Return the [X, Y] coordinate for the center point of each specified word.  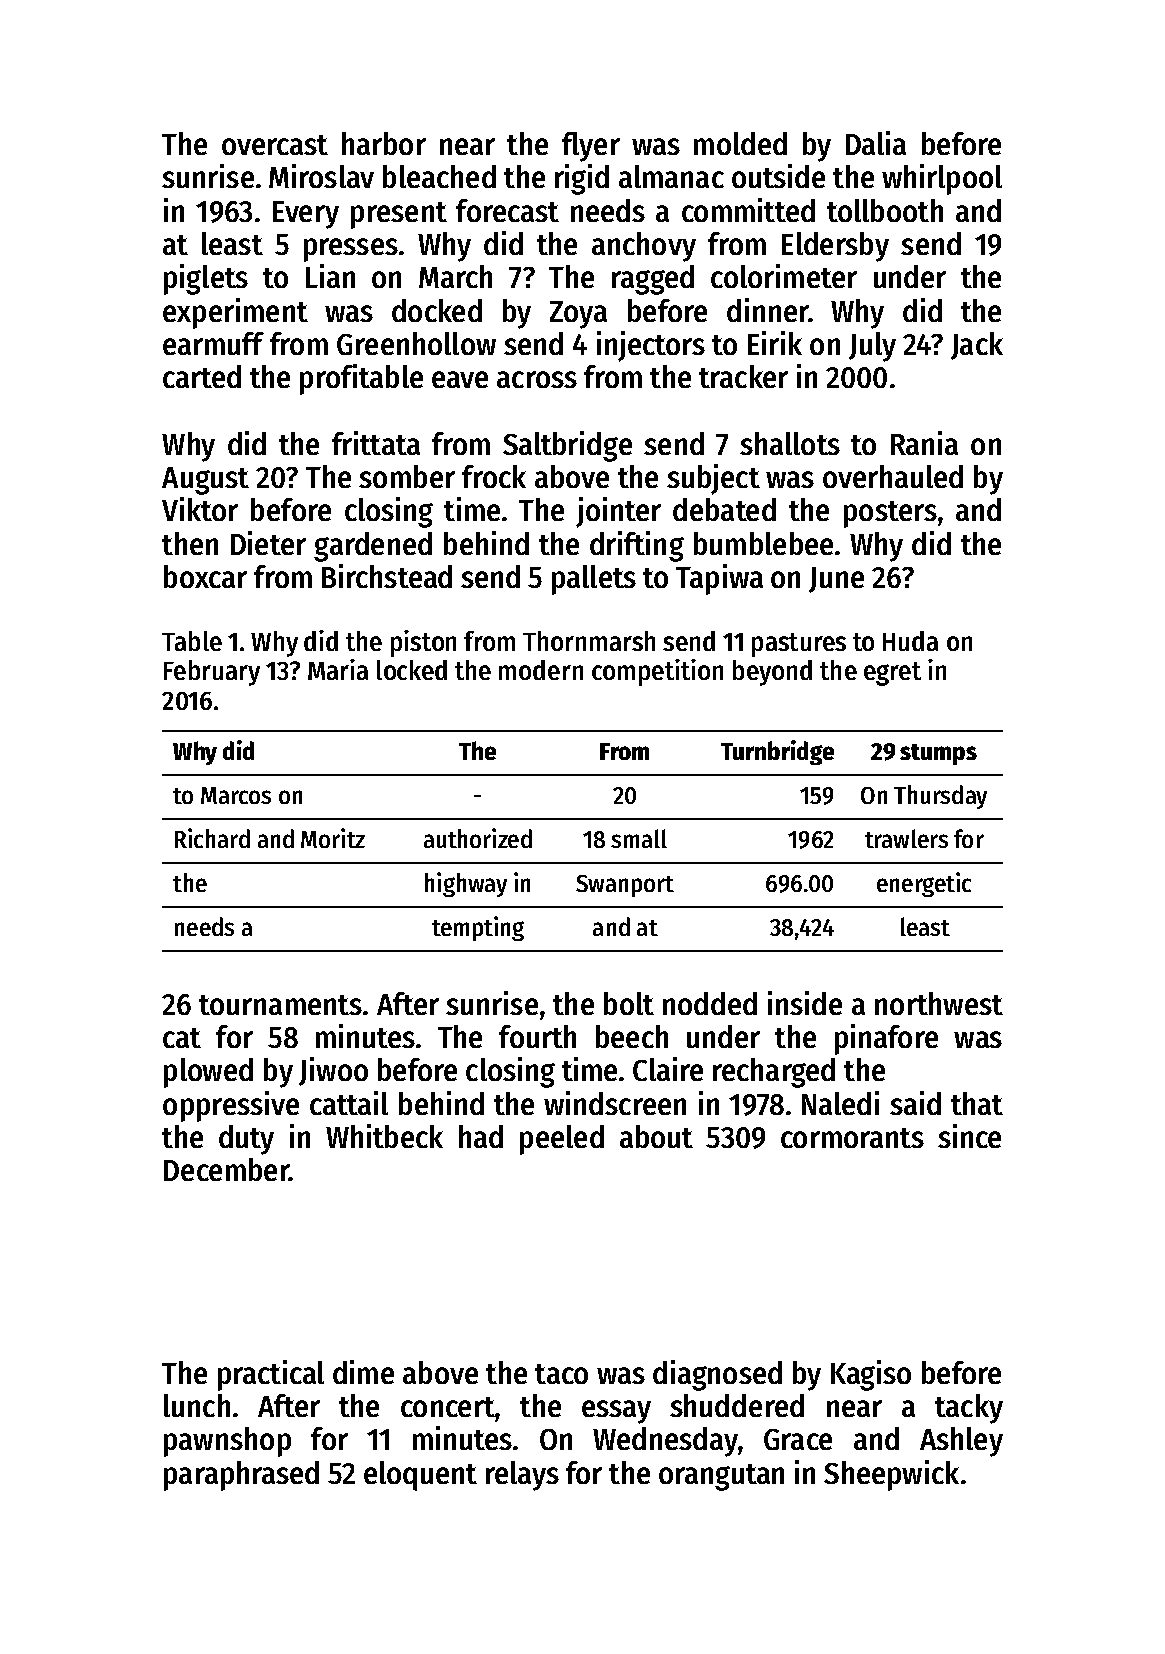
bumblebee [763, 543]
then [190, 543]
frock [494, 476]
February [212, 673]
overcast [275, 145]
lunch [197, 1405]
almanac [671, 176]
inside [805, 1003]
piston [423, 643]
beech [632, 1036]
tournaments [280, 1005]
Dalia [876, 143]
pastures [799, 645]
